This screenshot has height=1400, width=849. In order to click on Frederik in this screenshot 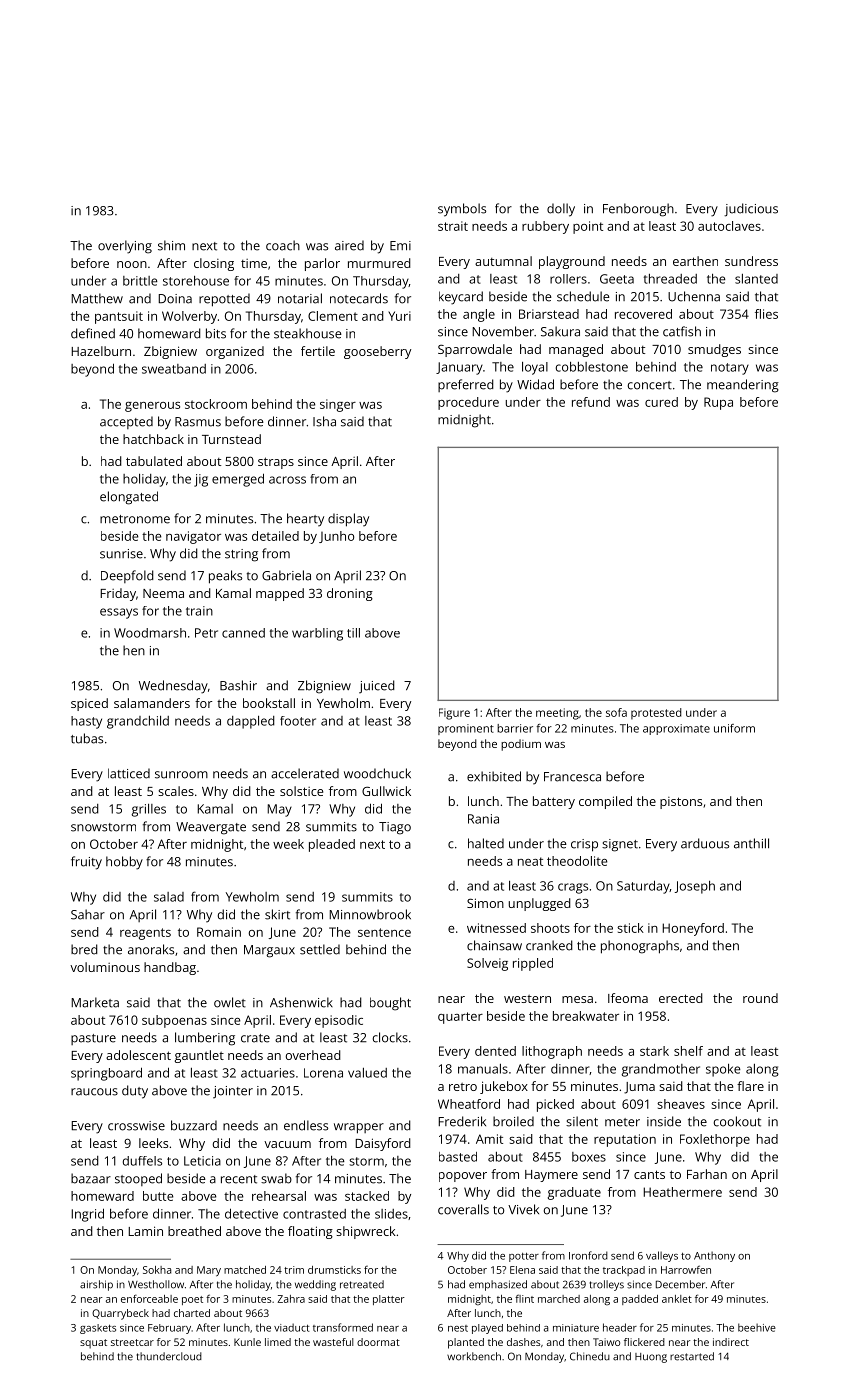, I will do `click(462, 1121)`.
